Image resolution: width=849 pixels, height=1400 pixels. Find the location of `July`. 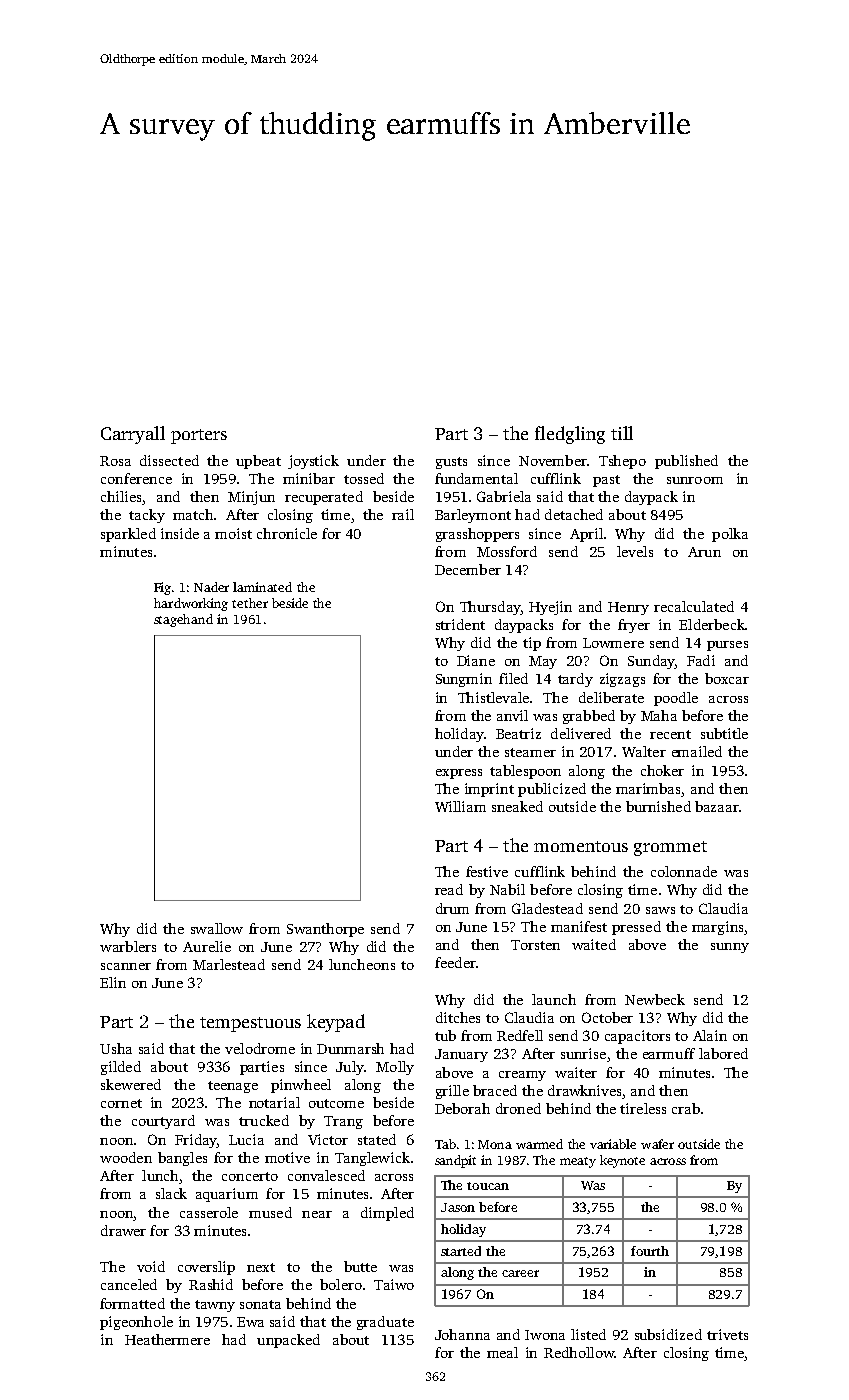

July is located at coordinates (350, 1068).
